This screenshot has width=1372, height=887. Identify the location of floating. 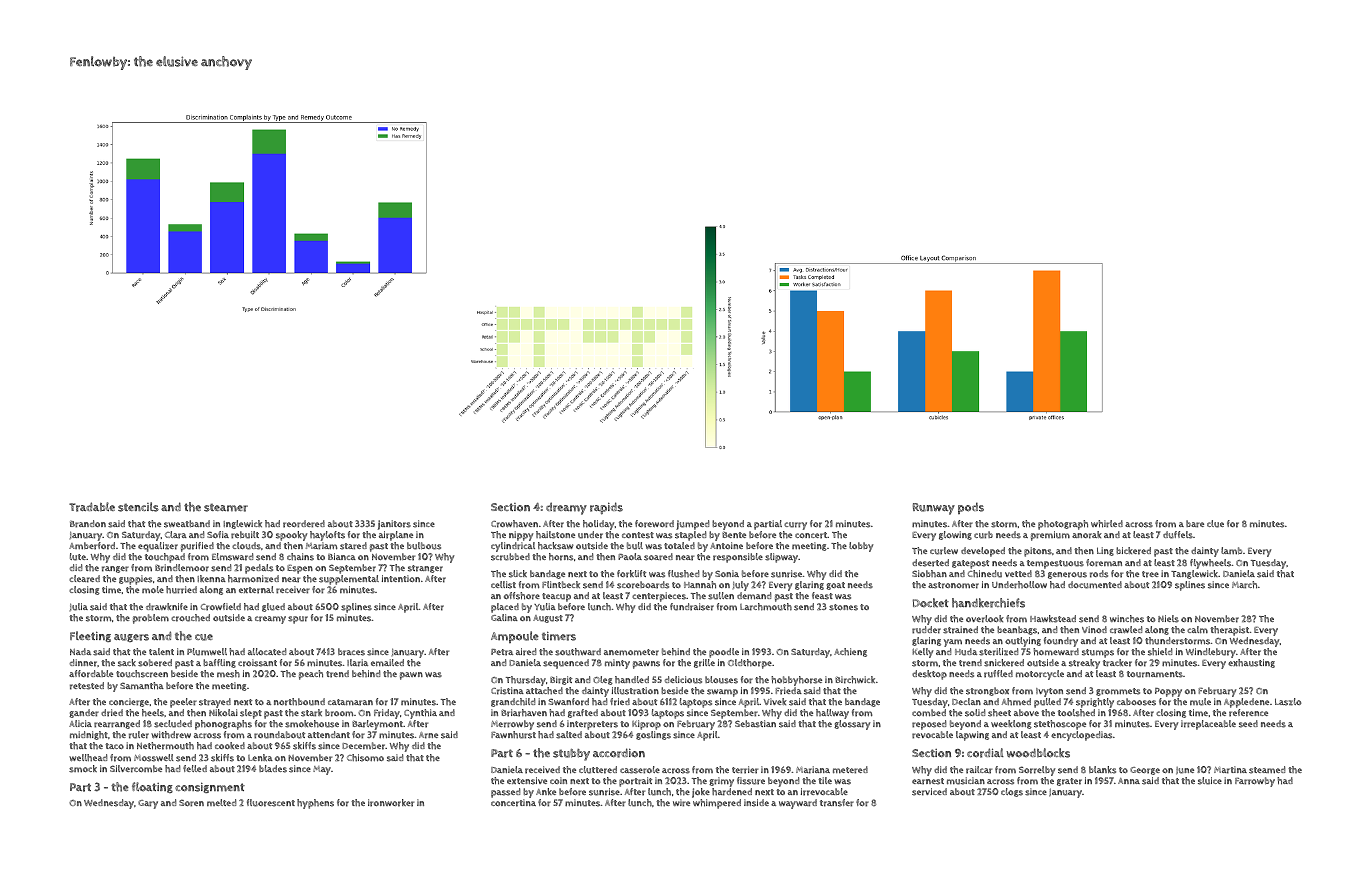
(152, 787).
